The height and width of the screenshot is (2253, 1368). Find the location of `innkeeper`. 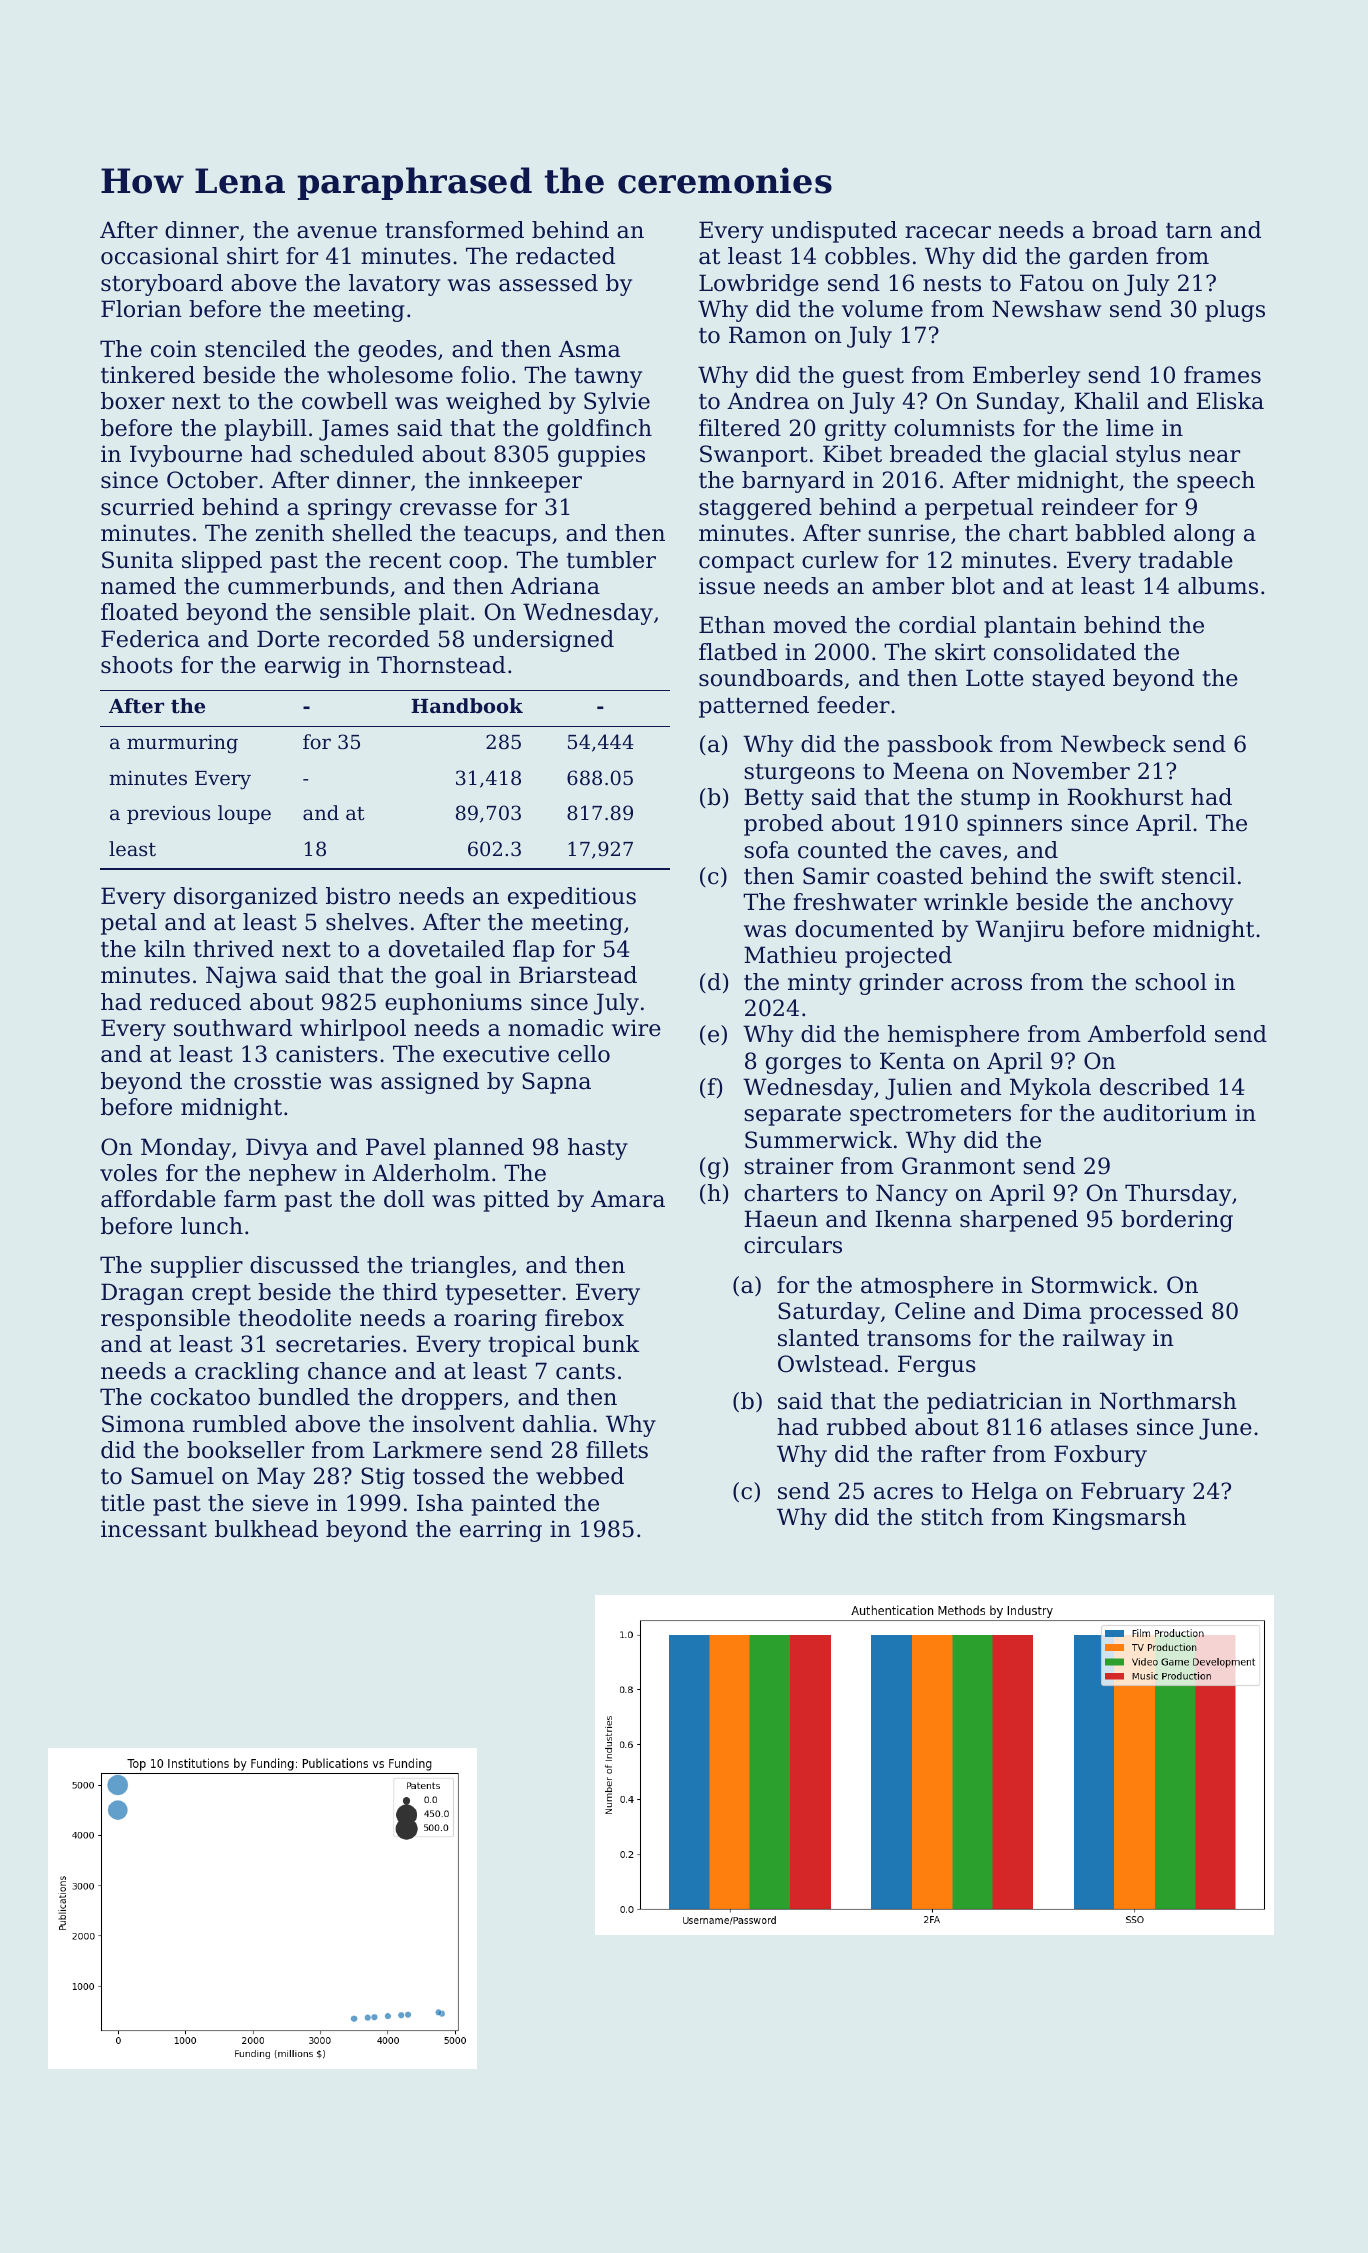

innkeeper is located at coordinates (525, 482).
